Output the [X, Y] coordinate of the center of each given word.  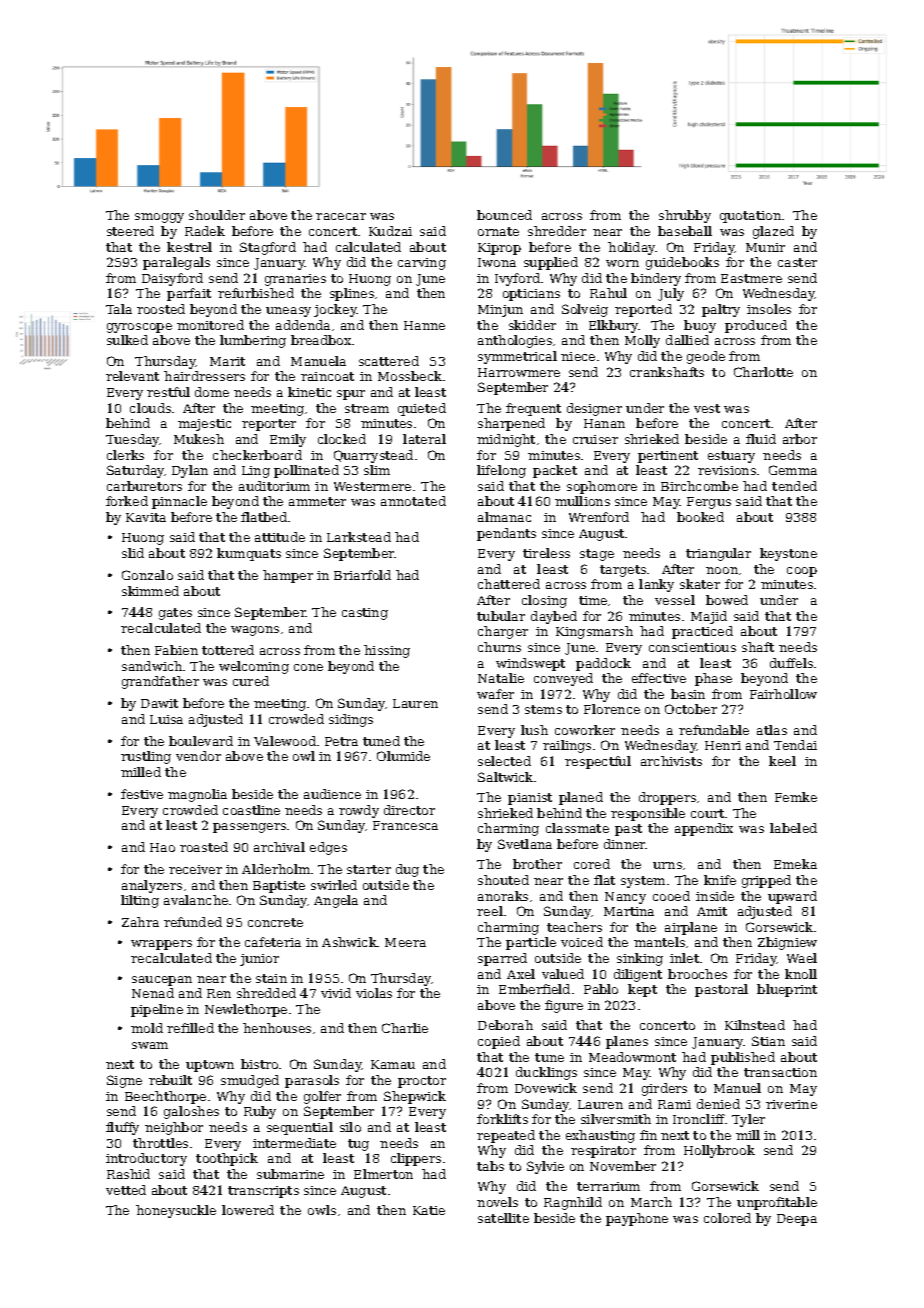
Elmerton [383, 1174]
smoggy [159, 218]
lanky [656, 585]
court [707, 813]
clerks [125, 455]
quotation [750, 217]
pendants [506, 534]
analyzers [152, 886]
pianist [530, 799]
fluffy [122, 1128]
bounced [504, 215]
